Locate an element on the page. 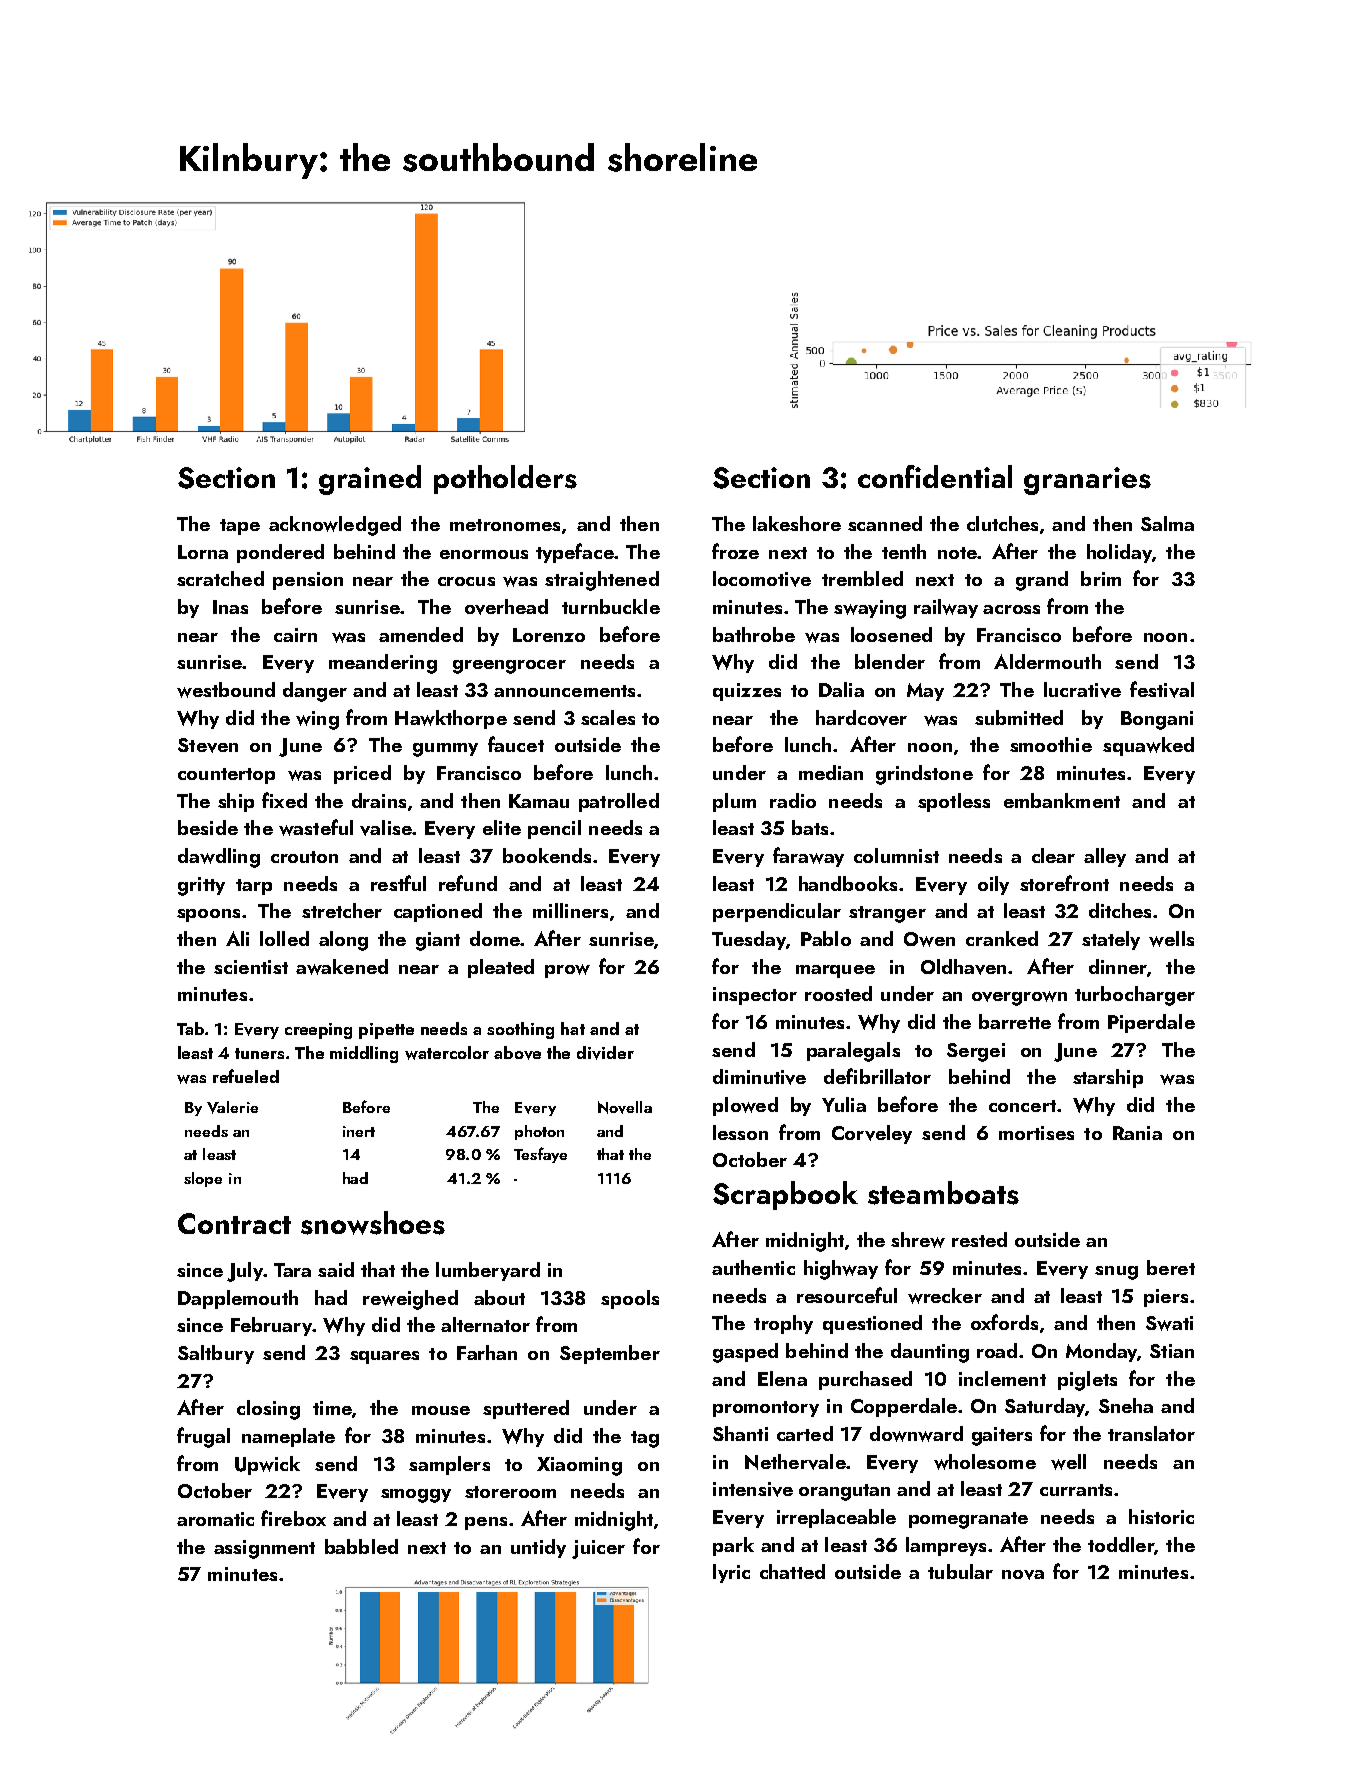 Image resolution: width=1372 pixels, height=1776 pixels. granaries is located at coordinates (1087, 481).
